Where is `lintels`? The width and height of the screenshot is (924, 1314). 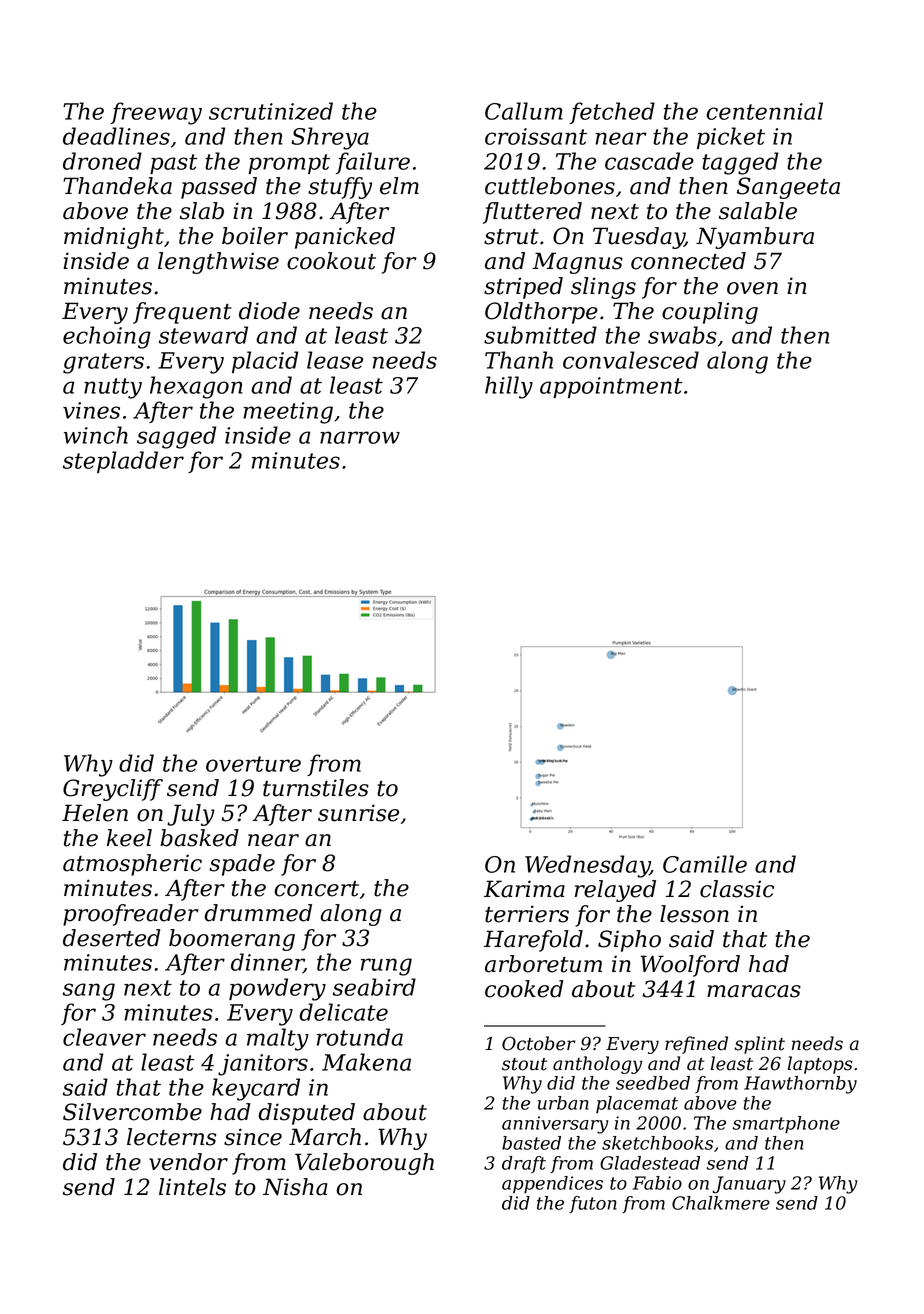
lintels is located at coordinates (192, 1187).
